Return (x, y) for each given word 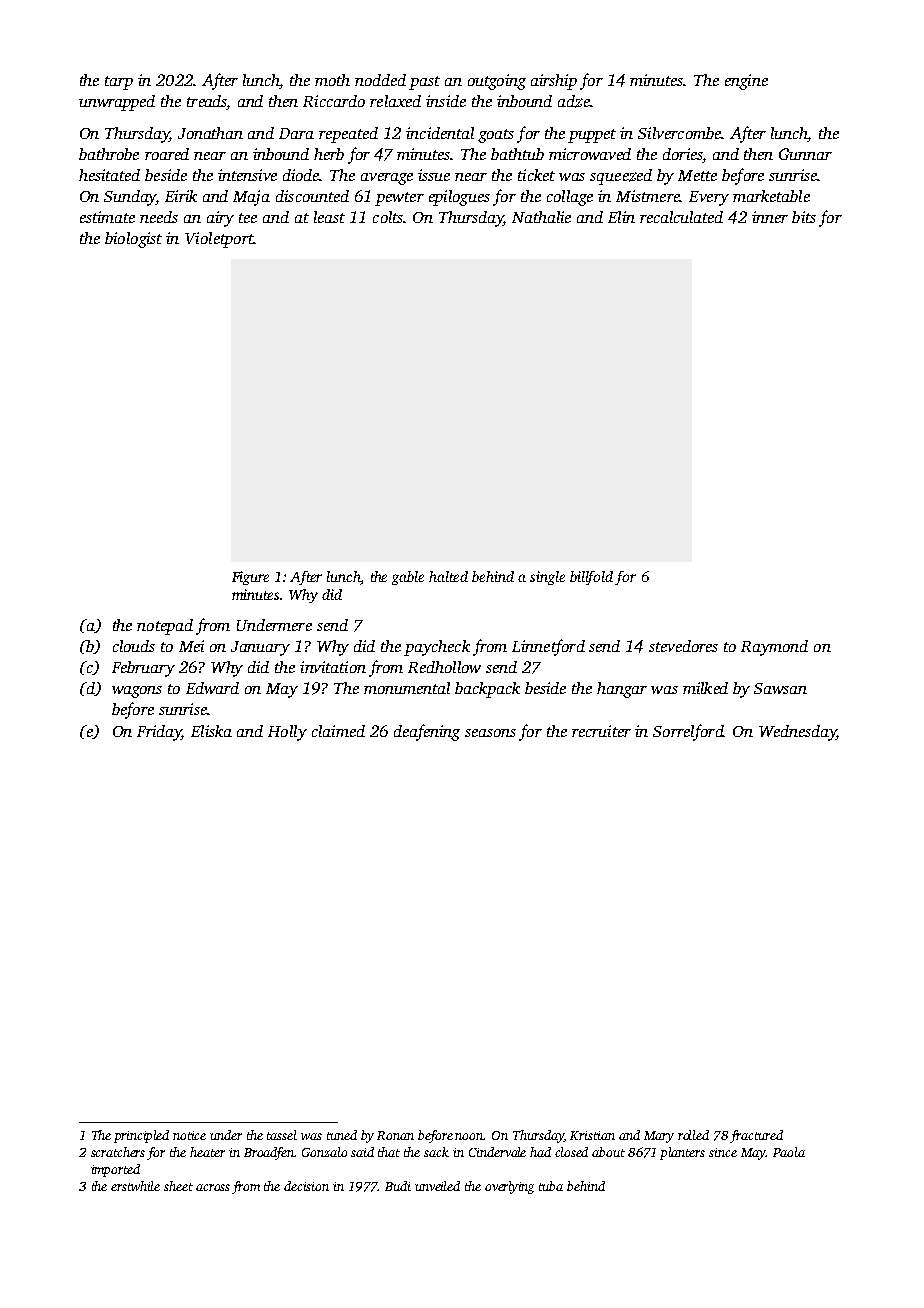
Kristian (592, 1135)
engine (746, 82)
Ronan (395, 1135)
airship (554, 82)
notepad (165, 627)
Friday (159, 733)
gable (408, 578)
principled (141, 1136)
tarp (119, 83)
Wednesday (798, 733)
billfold (591, 578)
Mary (659, 1137)
